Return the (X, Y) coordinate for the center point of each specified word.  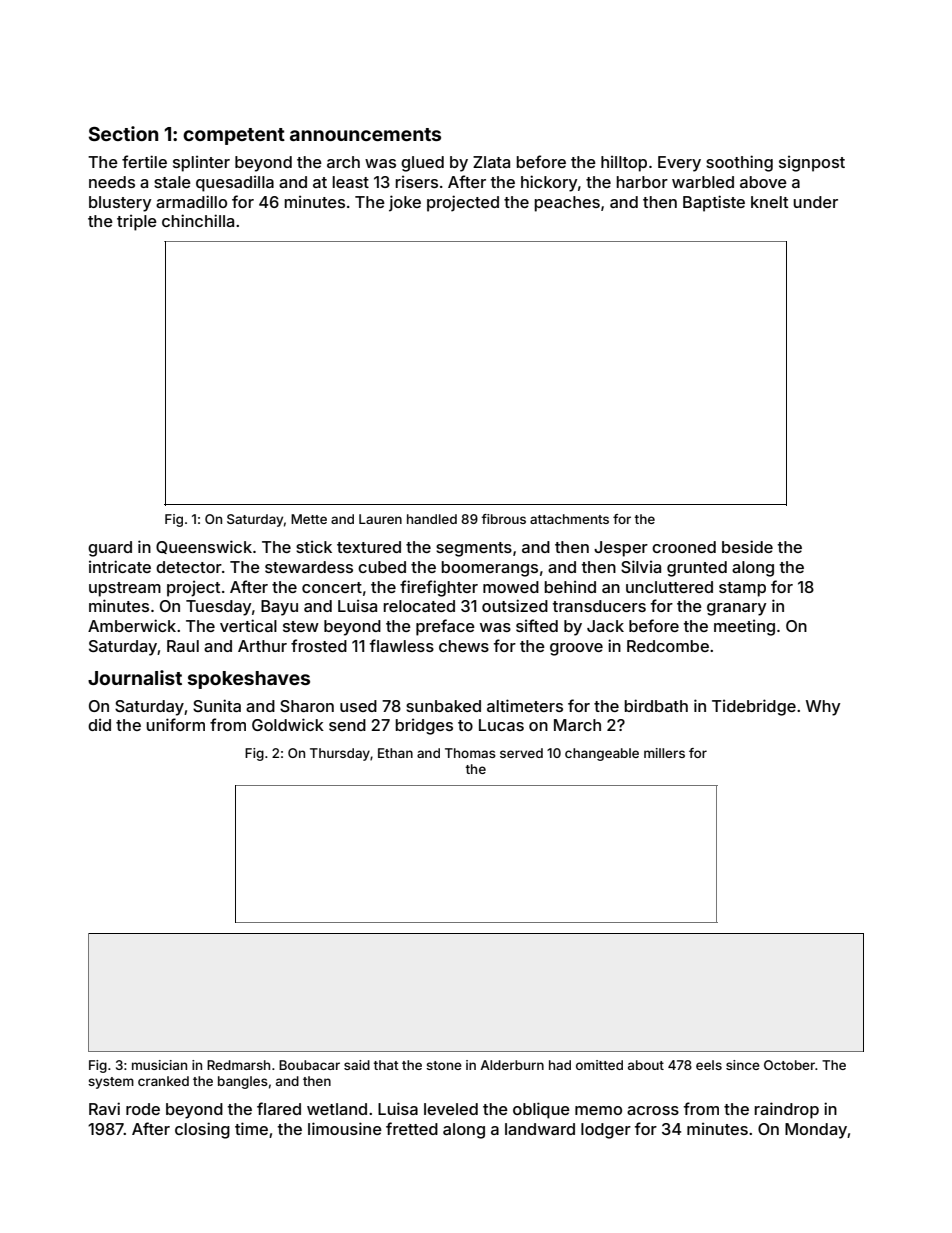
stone (444, 1065)
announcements (365, 134)
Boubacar (309, 1065)
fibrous (503, 519)
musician (159, 1065)
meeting (744, 628)
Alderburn (512, 1065)
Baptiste (714, 203)
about (646, 1065)
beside (747, 546)
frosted (319, 645)
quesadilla (235, 184)
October (789, 1065)
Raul (183, 646)
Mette (309, 519)
